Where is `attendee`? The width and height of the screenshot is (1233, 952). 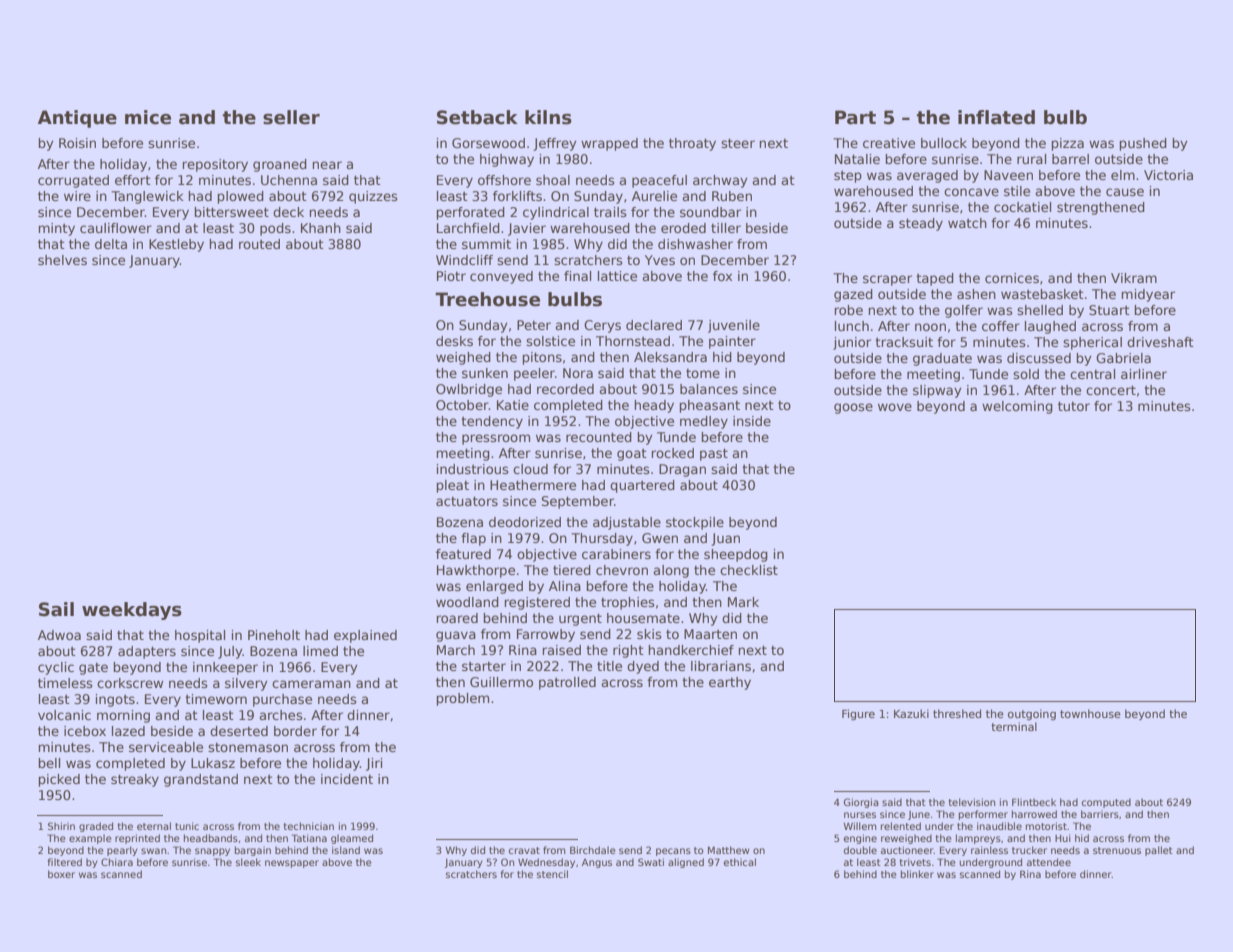 attendee is located at coordinates (1049, 862).
